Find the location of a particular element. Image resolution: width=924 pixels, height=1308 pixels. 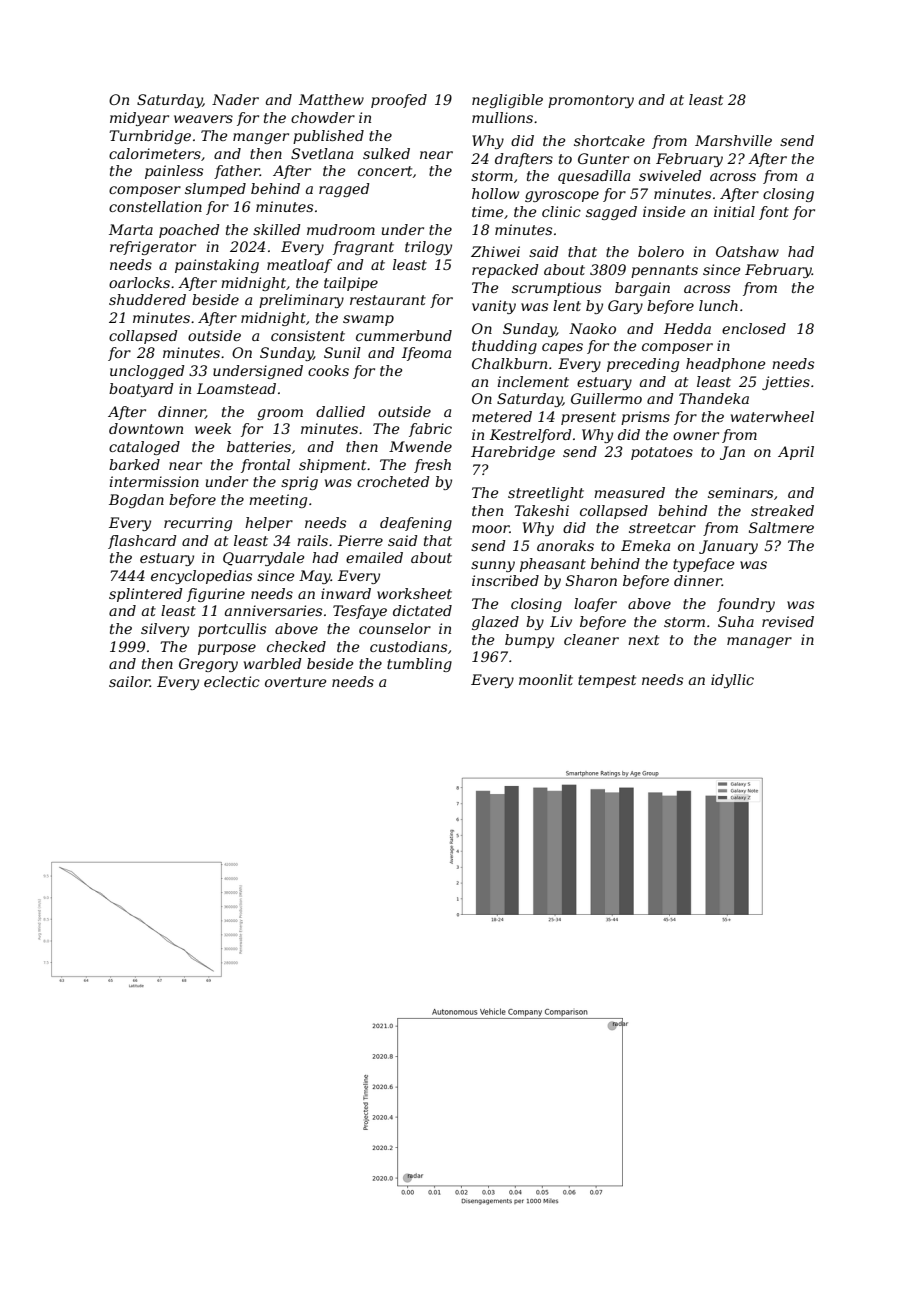

preceding is located at coordinates (643, 365).
